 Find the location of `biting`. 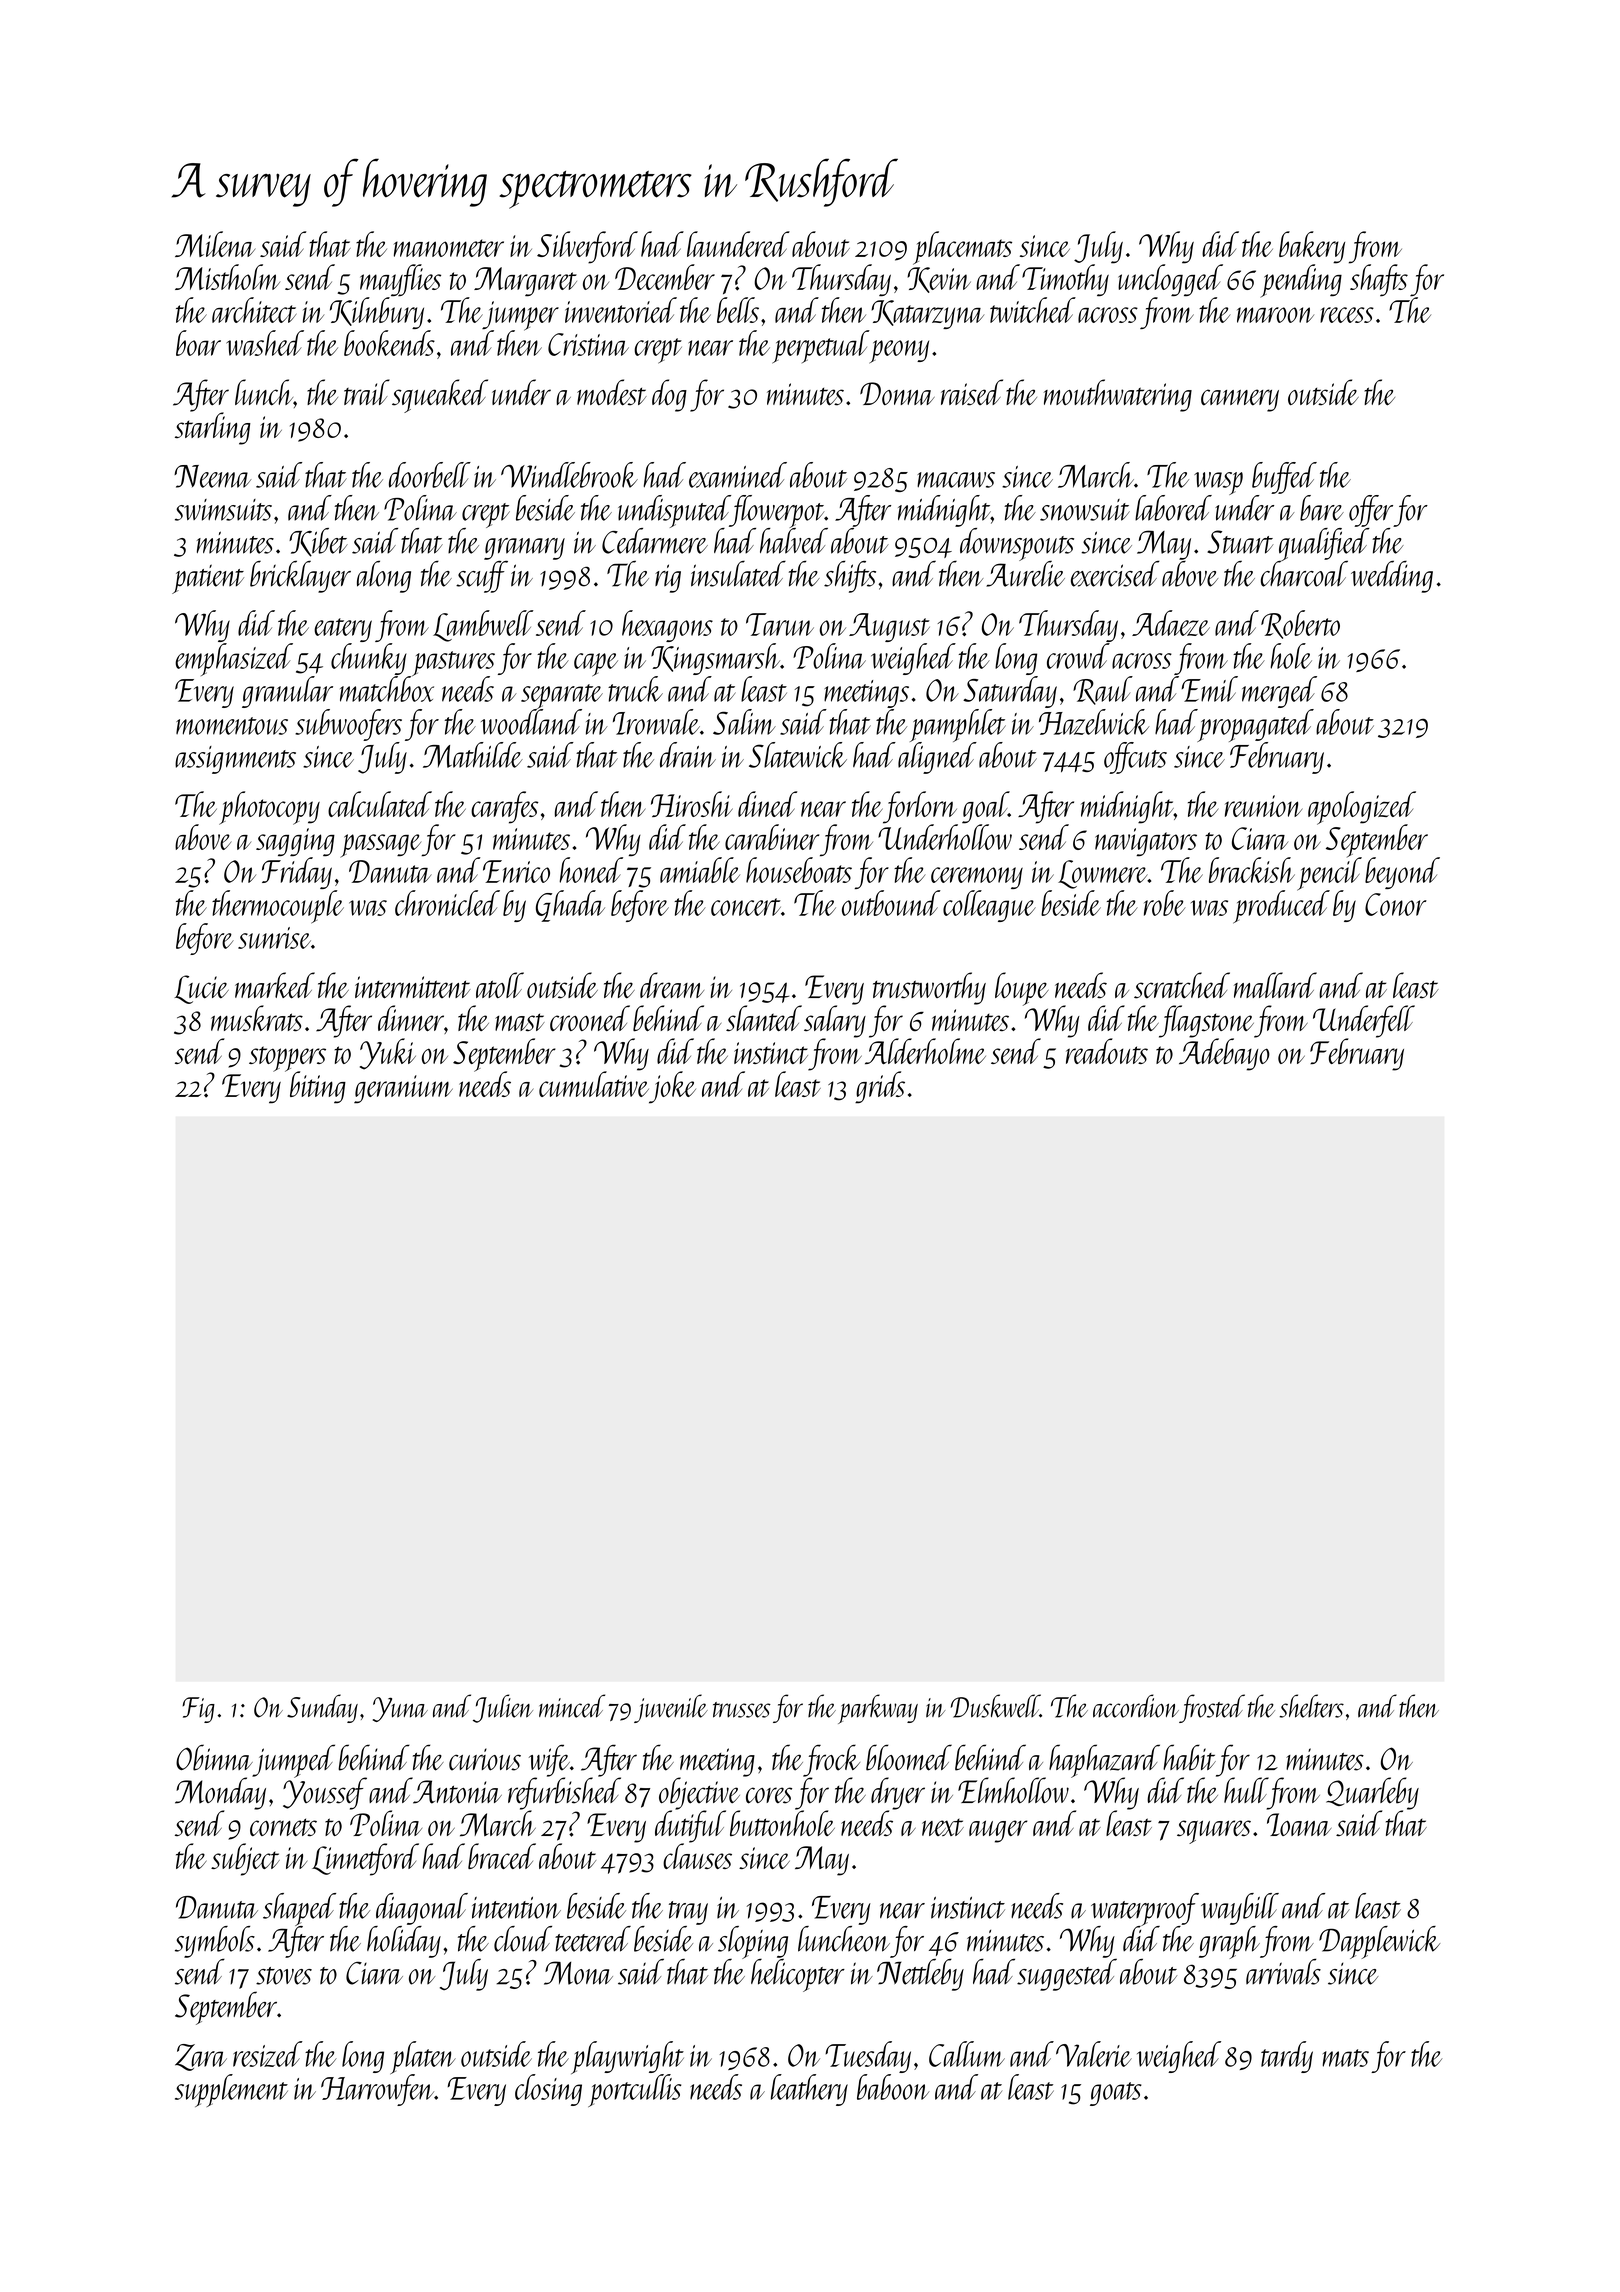

biting is located at coordinates (318, 1087).
